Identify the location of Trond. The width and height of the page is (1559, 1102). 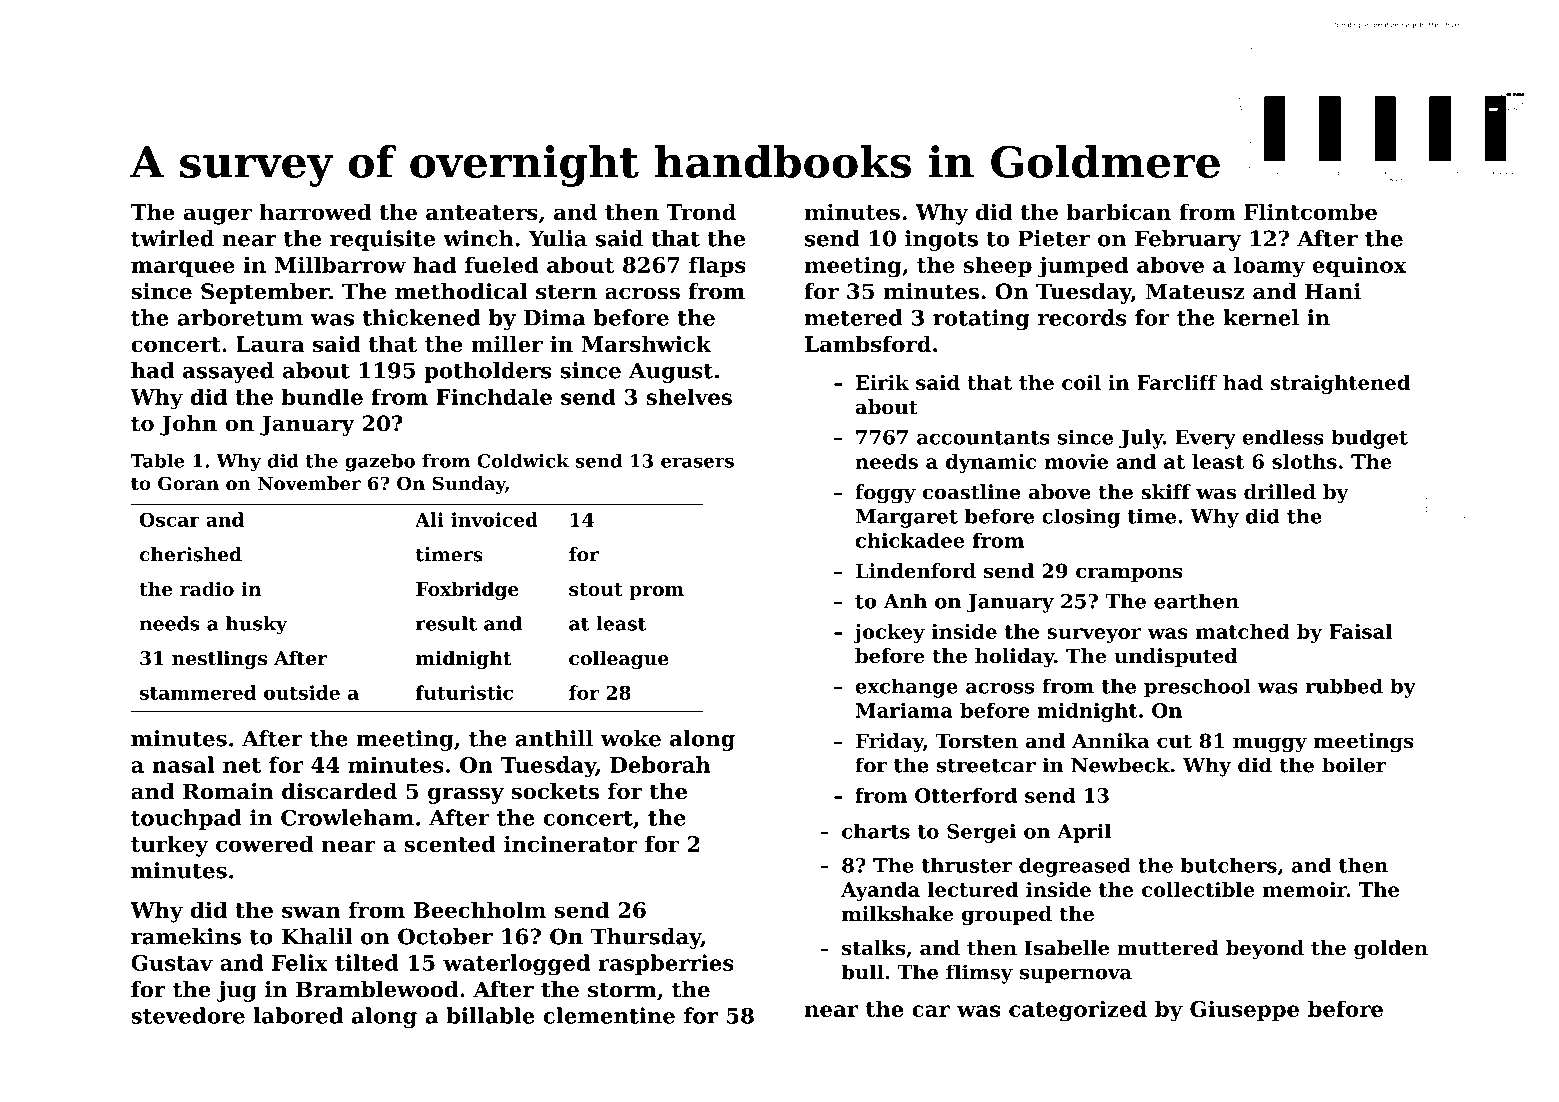
(701, 211).
